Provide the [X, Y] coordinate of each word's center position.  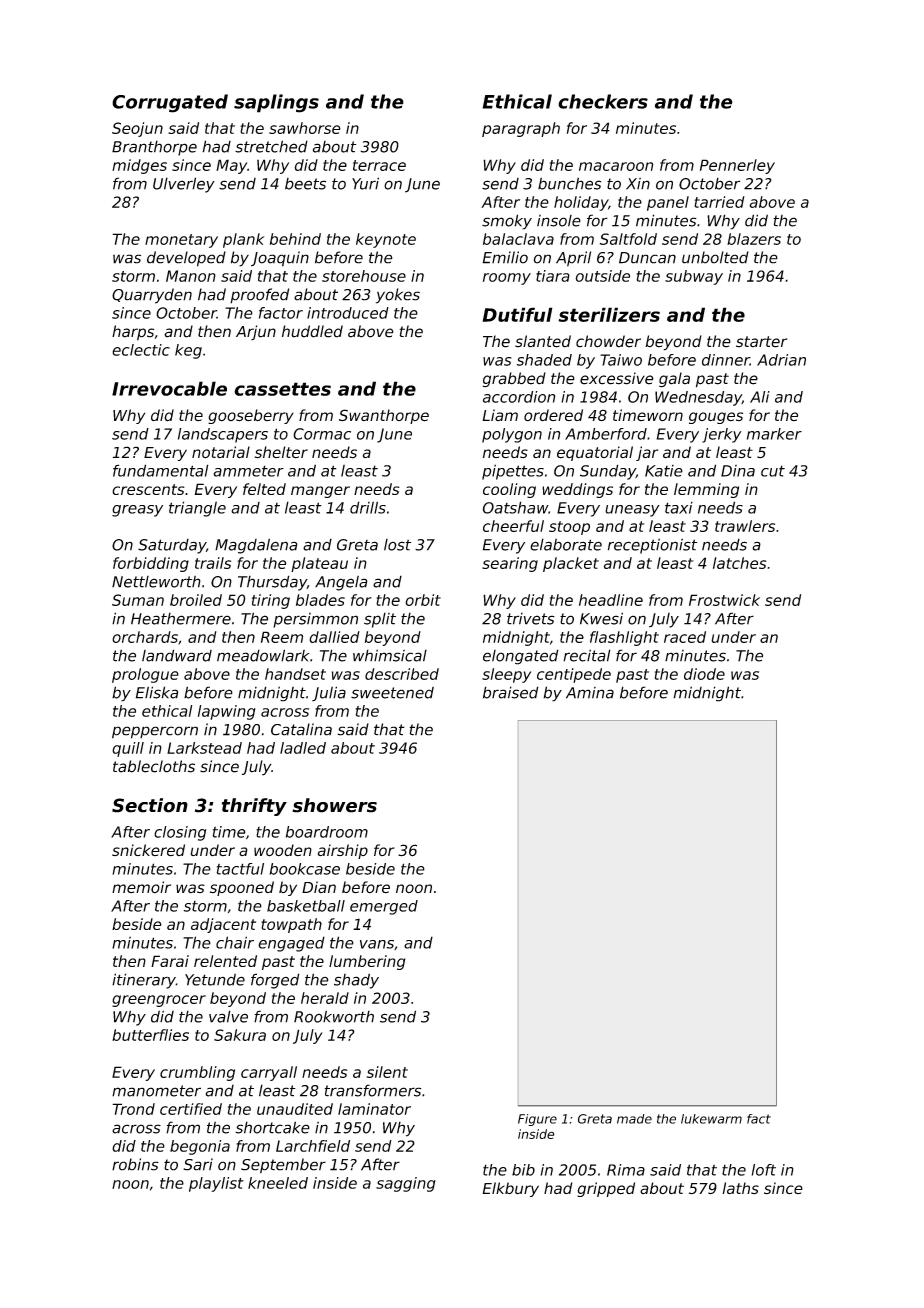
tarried [719, 202]
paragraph [521, 129]
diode [704, 674]
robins [135, 1164]
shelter [281, 452]
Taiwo [621, 360]
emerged [384, 907]
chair [235, 942]
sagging [406, 1184]
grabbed [514, 380]
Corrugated [170, 103]
